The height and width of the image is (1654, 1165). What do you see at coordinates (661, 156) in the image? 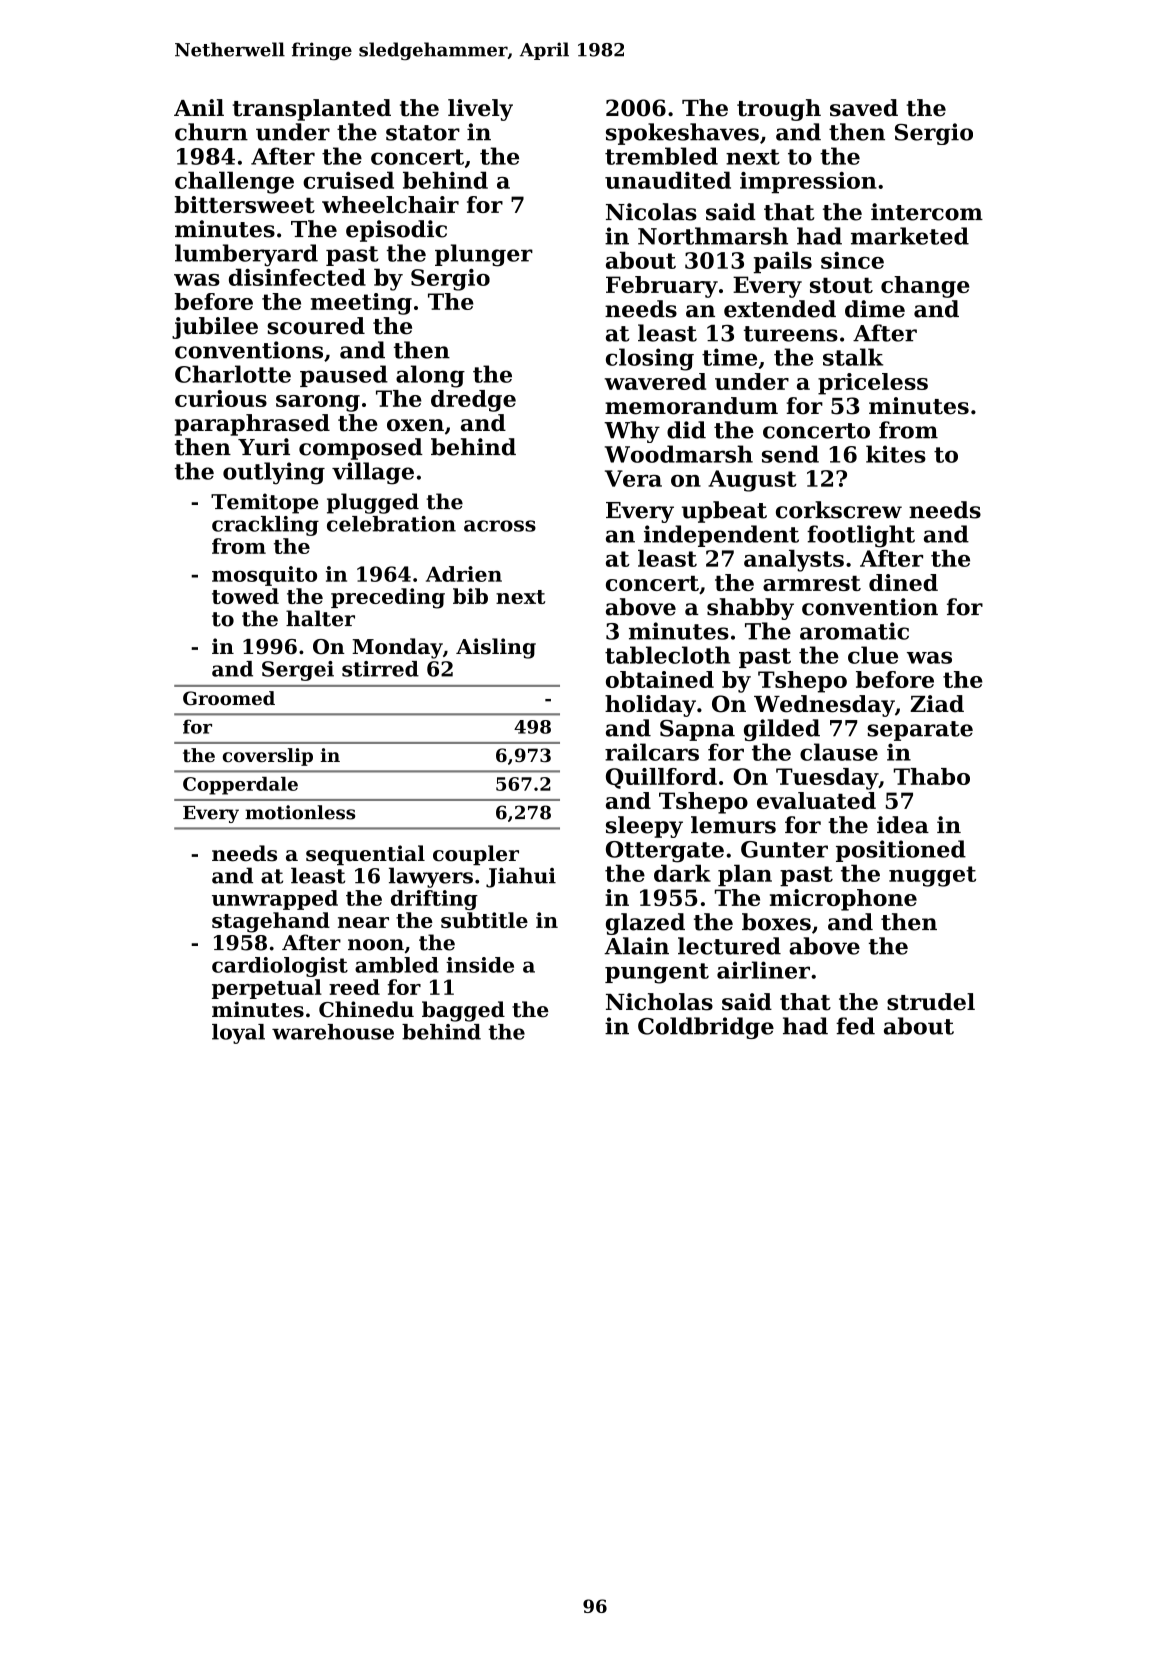
I see `trembled` at bounding box center [661, 156].
